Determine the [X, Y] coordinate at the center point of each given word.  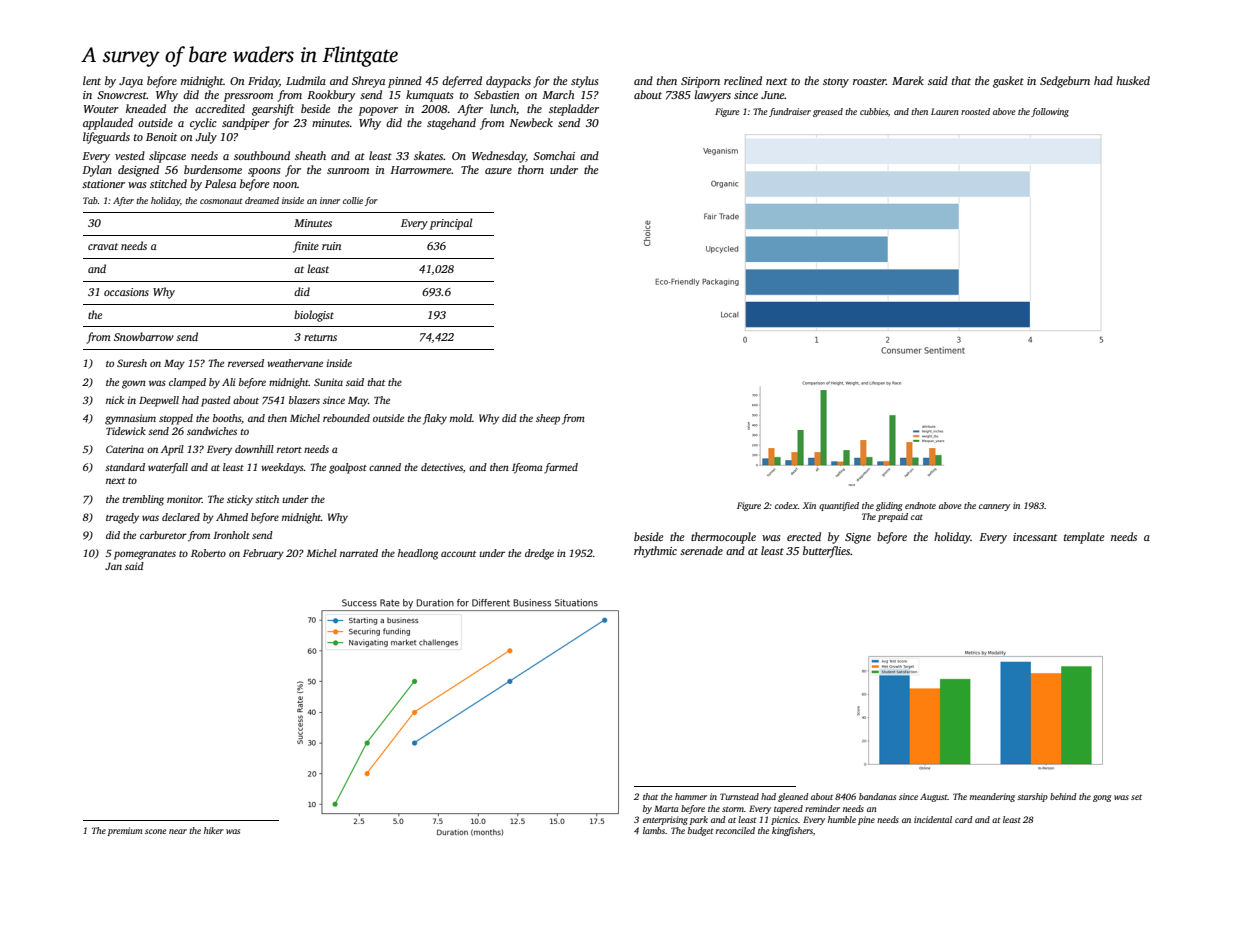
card [964, 819]
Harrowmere [421, 170]
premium [124, 831]
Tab [90, 200]
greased [828, 112]
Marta [666, 808]
